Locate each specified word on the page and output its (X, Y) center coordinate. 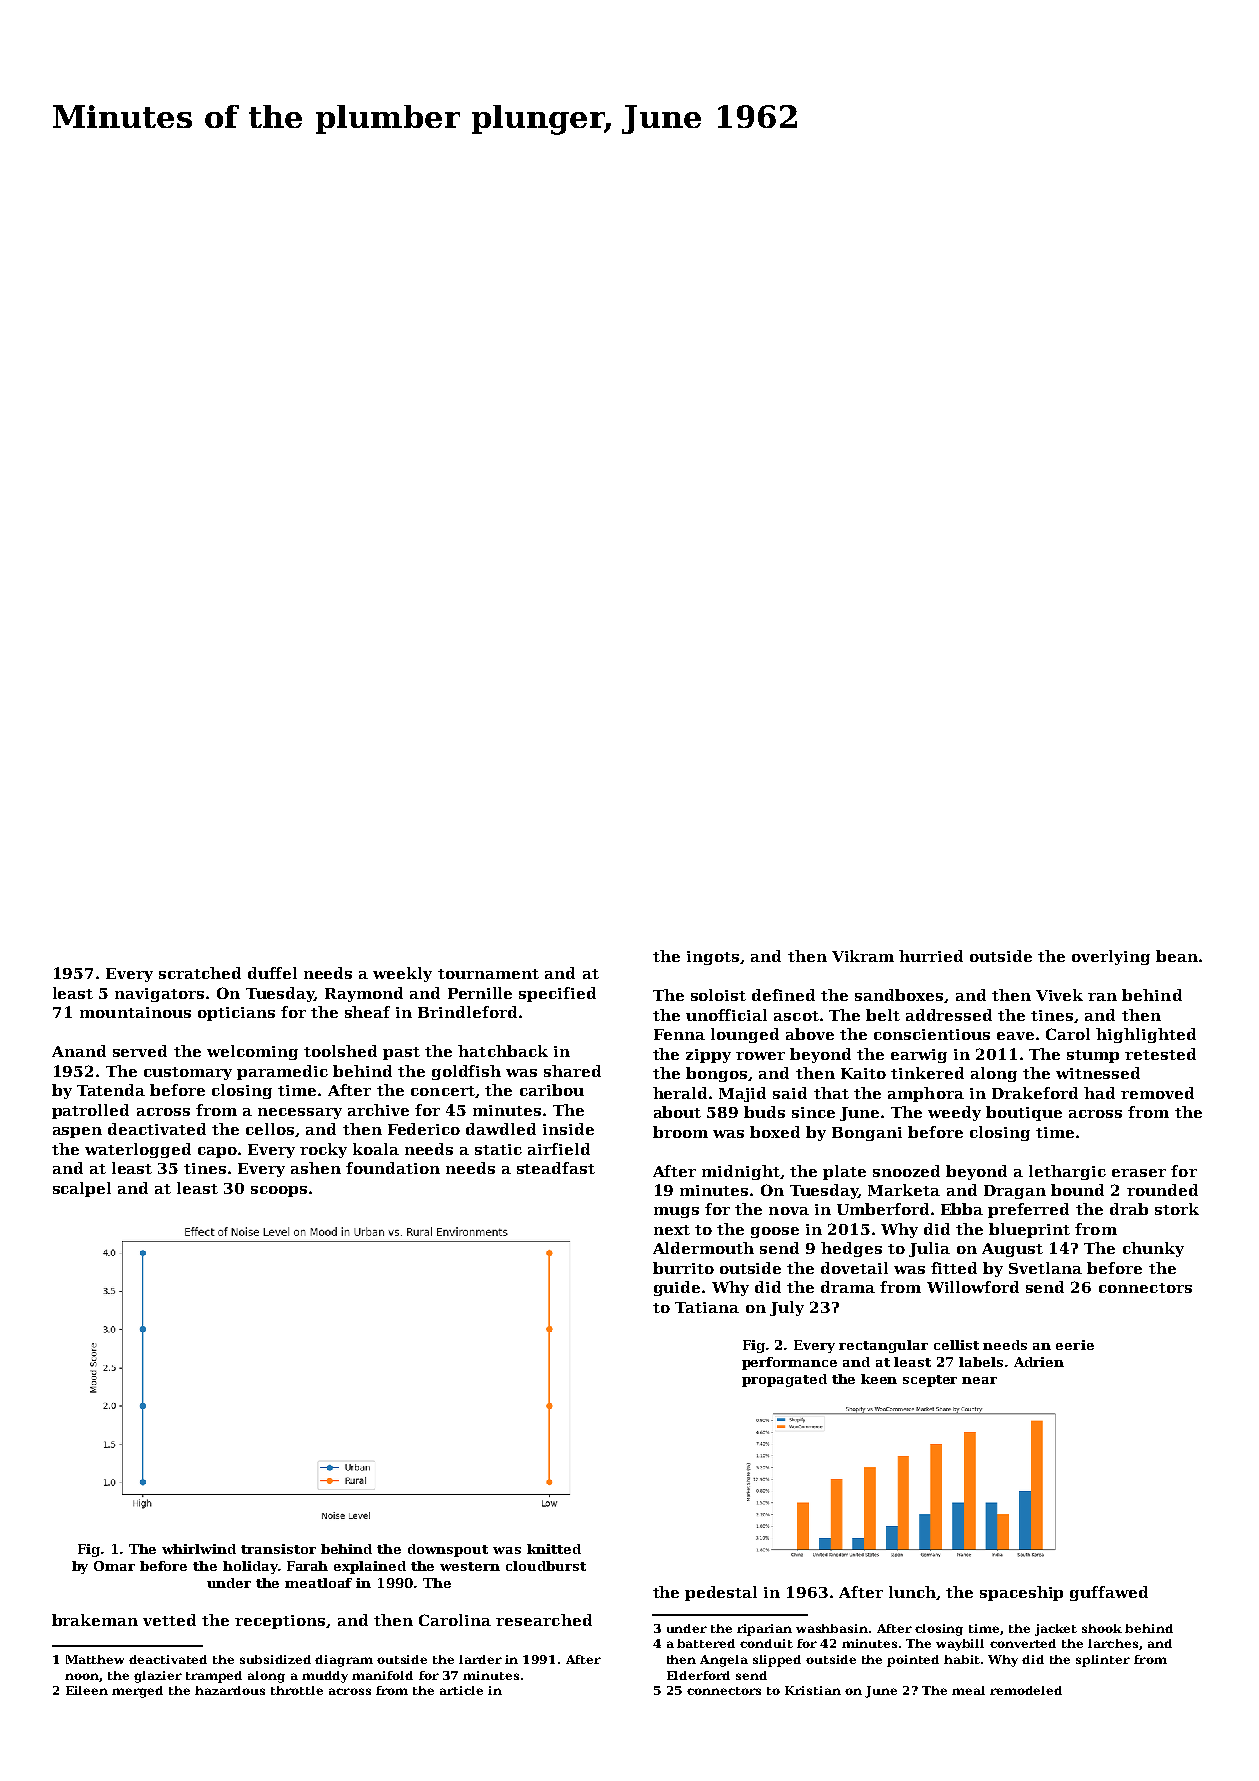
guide (677, 1288)
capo (217, 1152)
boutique (1024, 1113)
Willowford (973, 1287)
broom (680, 1132)
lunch (912, 1592)
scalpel (82, 1189)
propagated (784, 1380)
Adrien (1039, 1362)
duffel (272, 973)
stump (1093, 1056)
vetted (169, 1620)
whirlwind (199, 1549)
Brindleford (467, 1012)
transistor (278, 1549)
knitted (554, 1549)
